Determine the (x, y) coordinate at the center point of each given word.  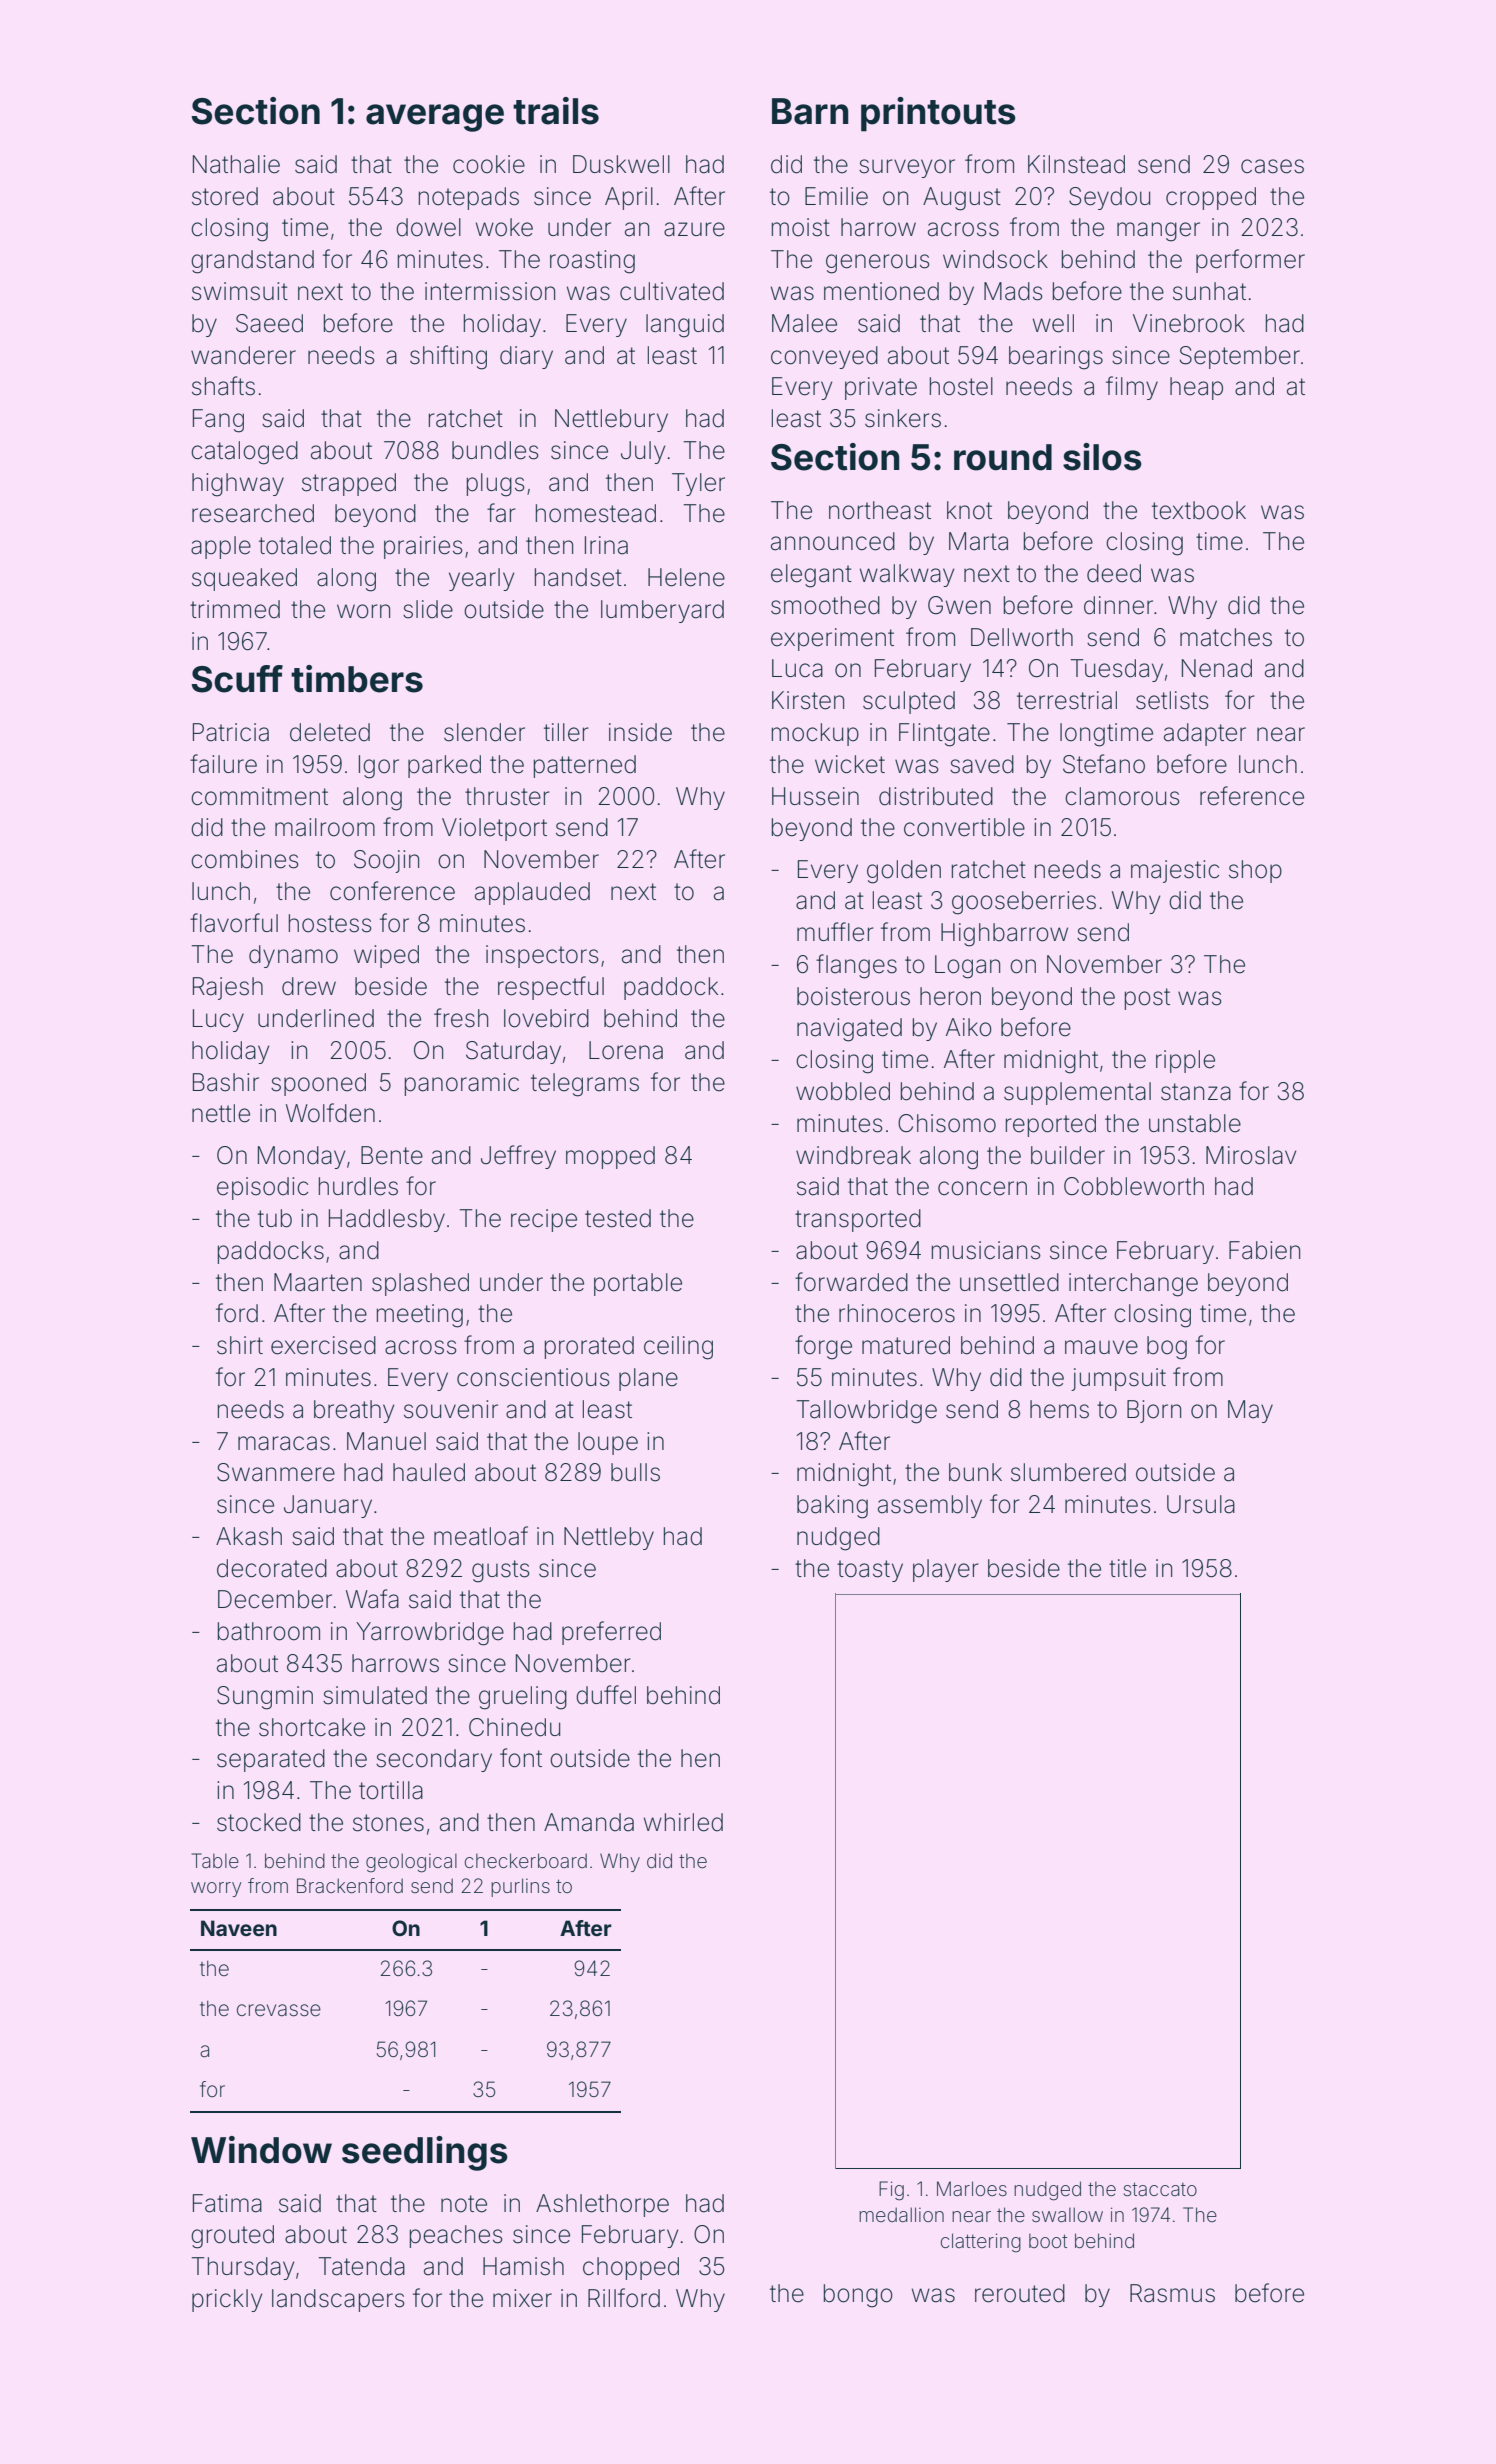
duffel (606, 1695)
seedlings (425, 2153)
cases (1272, 166)
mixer (522, 2298)
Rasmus (1172, 2293)
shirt (240, 1345)
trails (556, 111)
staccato (1160, 2189)
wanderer (243, 355)
